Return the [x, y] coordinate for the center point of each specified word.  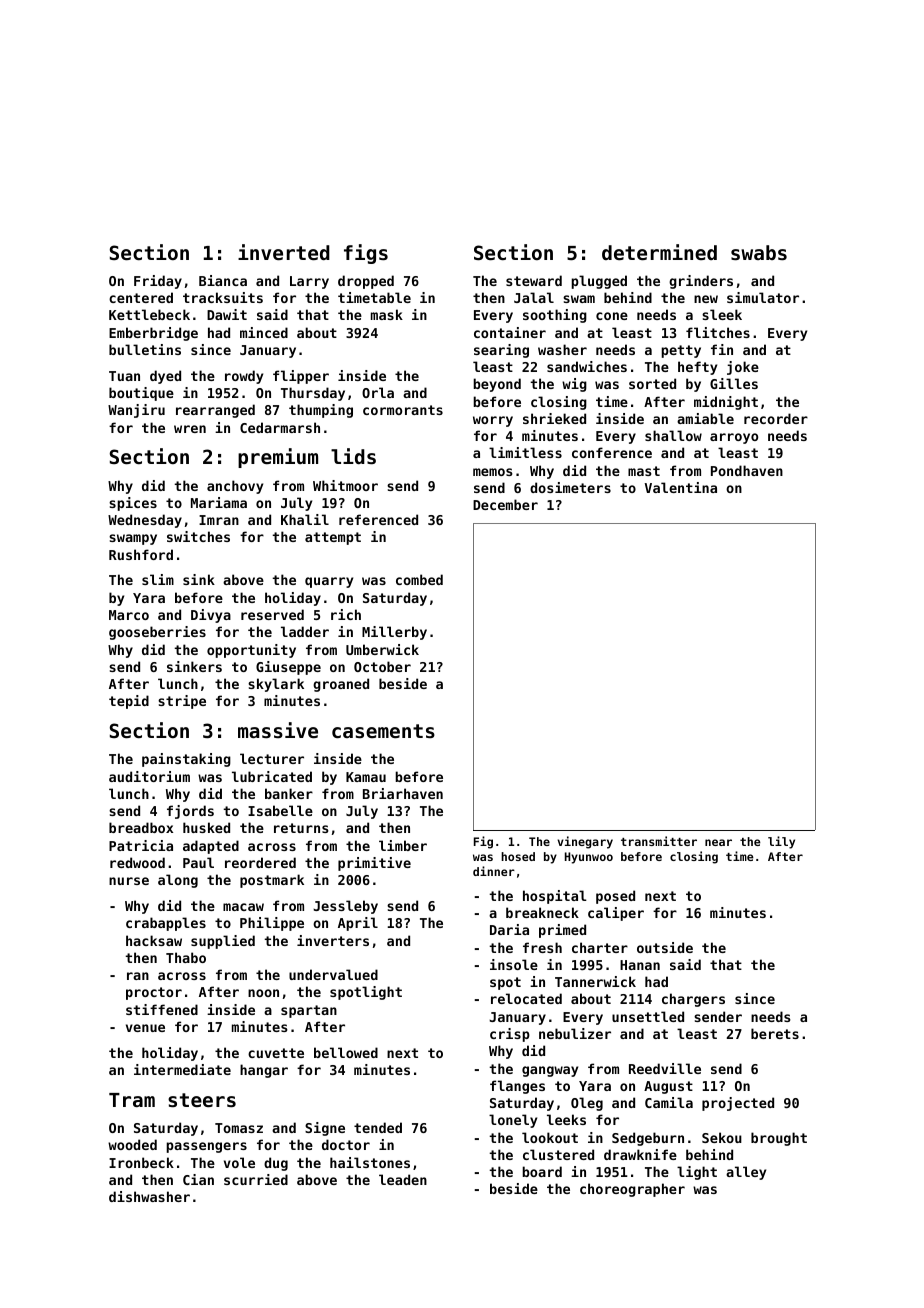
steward [534, 280]
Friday [158, 282]
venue [145, 1028]
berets [775, 1033]
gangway [550, 1071]
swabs [759, 253]
